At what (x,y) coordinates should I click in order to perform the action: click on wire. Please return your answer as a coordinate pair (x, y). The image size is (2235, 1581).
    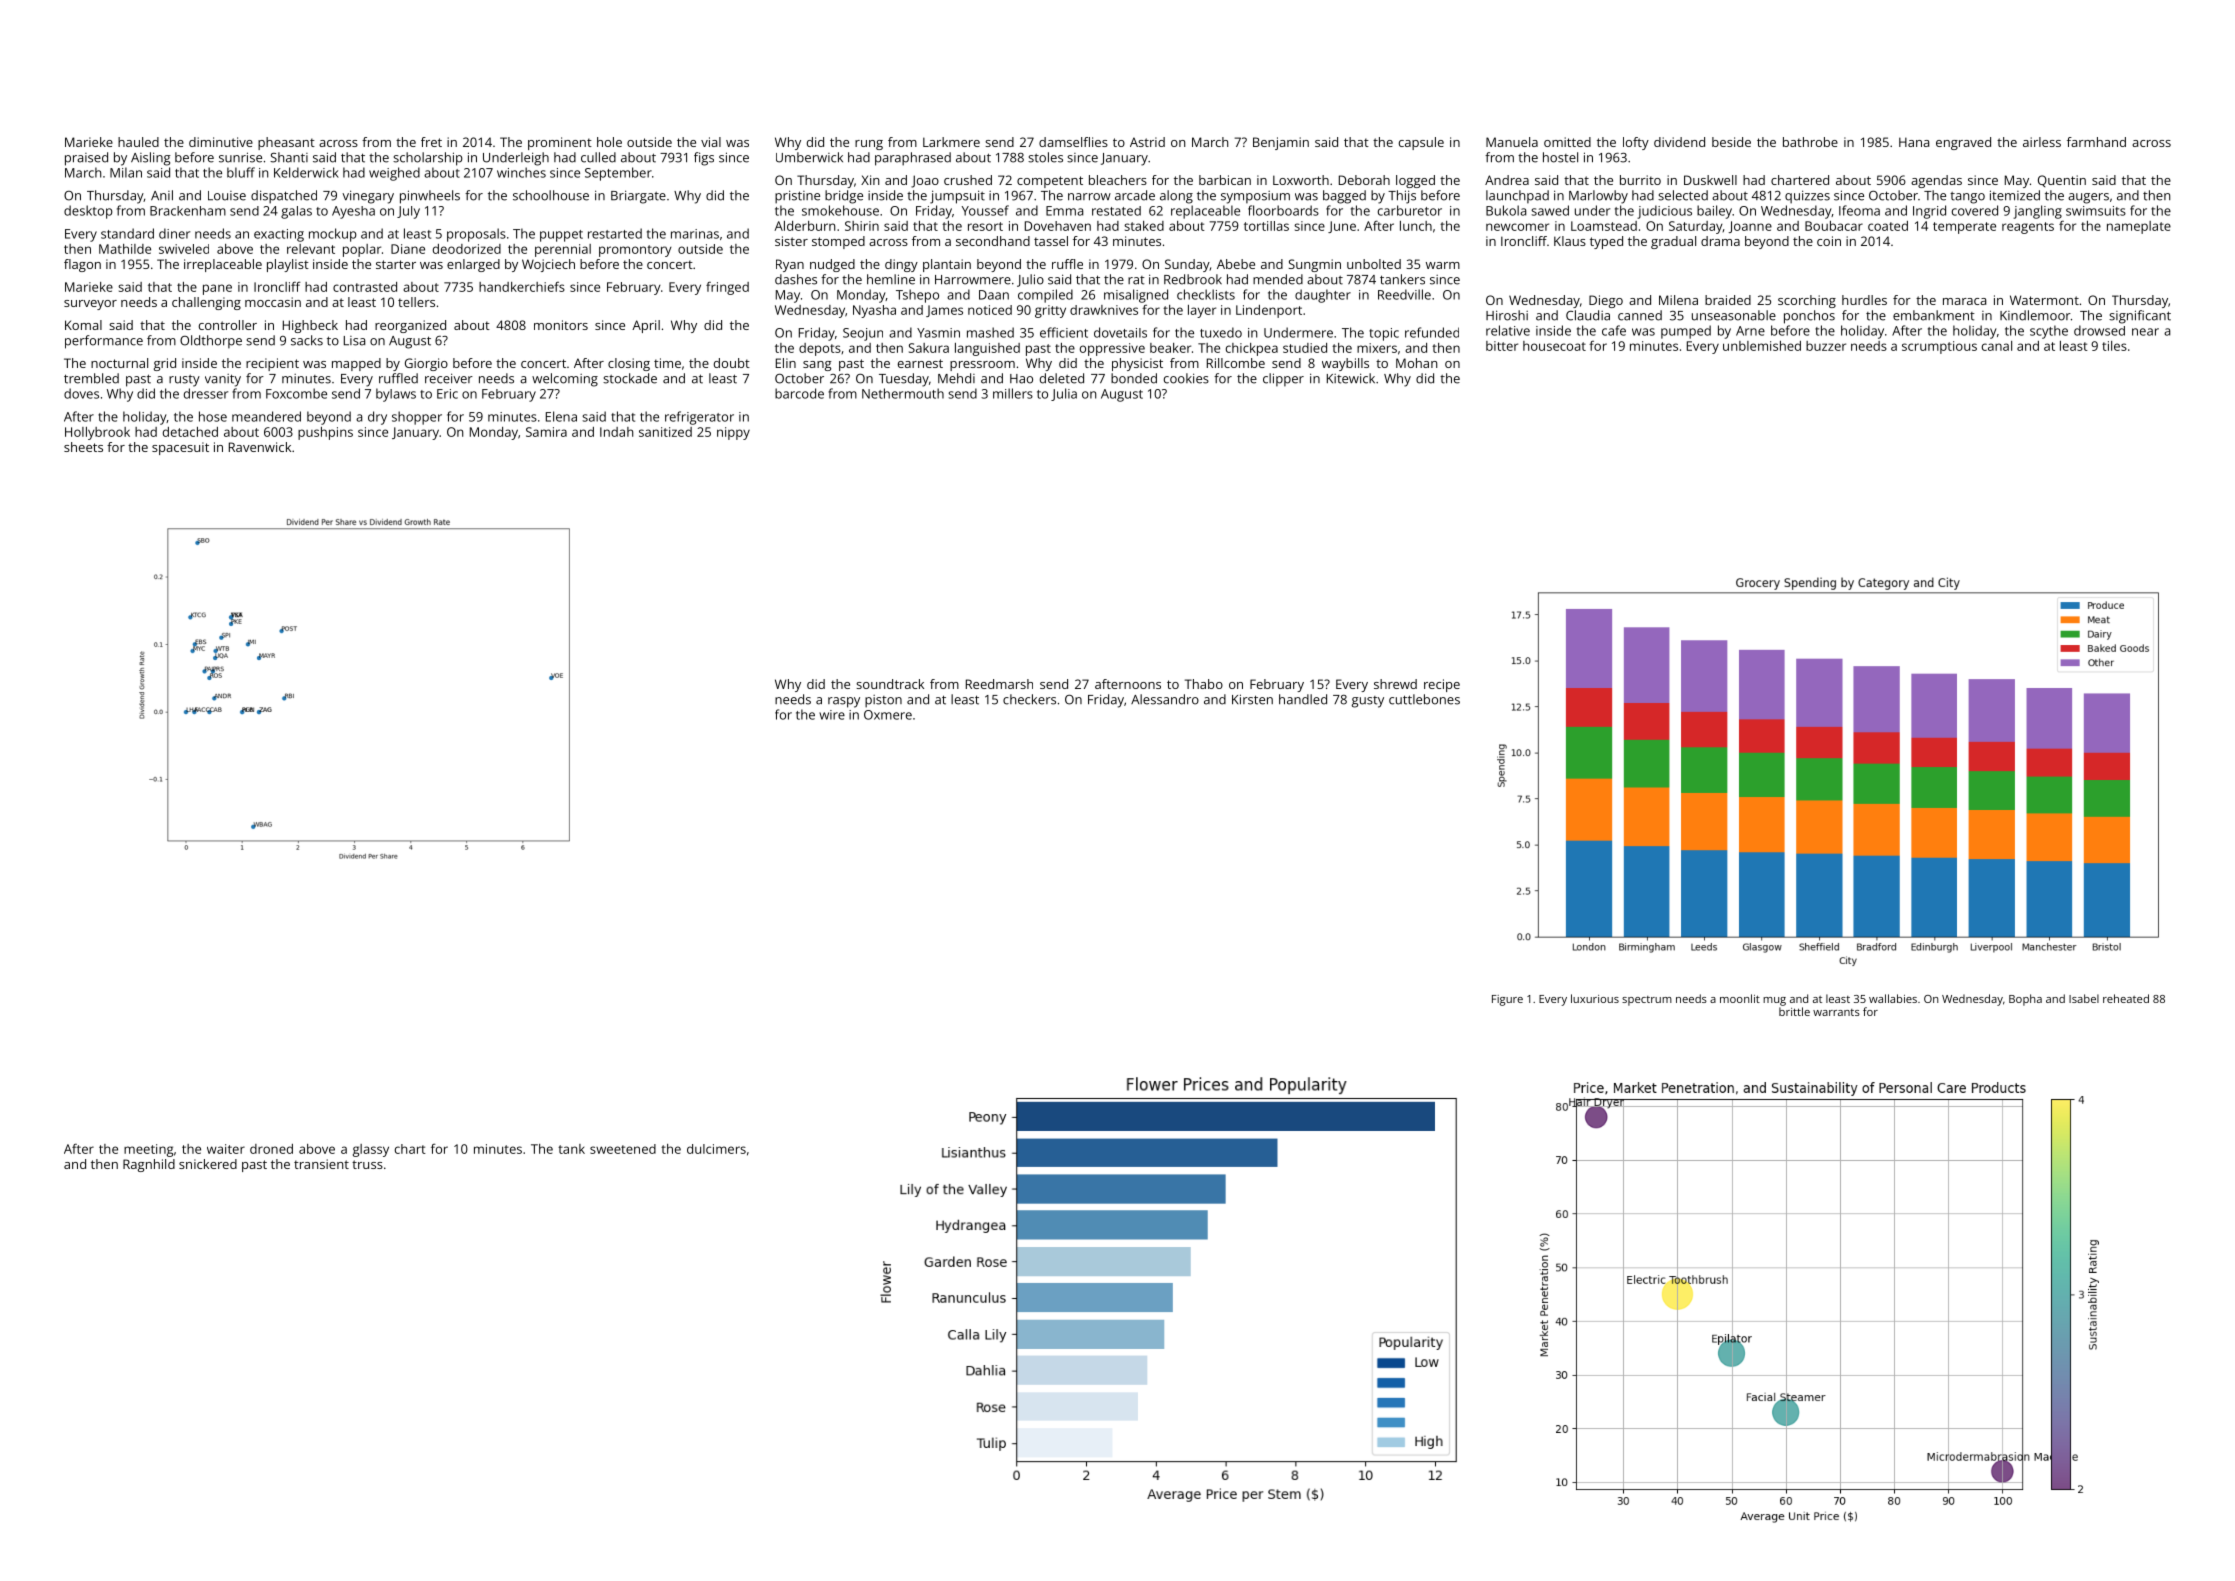
    Looking at the image, I should click on (832, 715).
